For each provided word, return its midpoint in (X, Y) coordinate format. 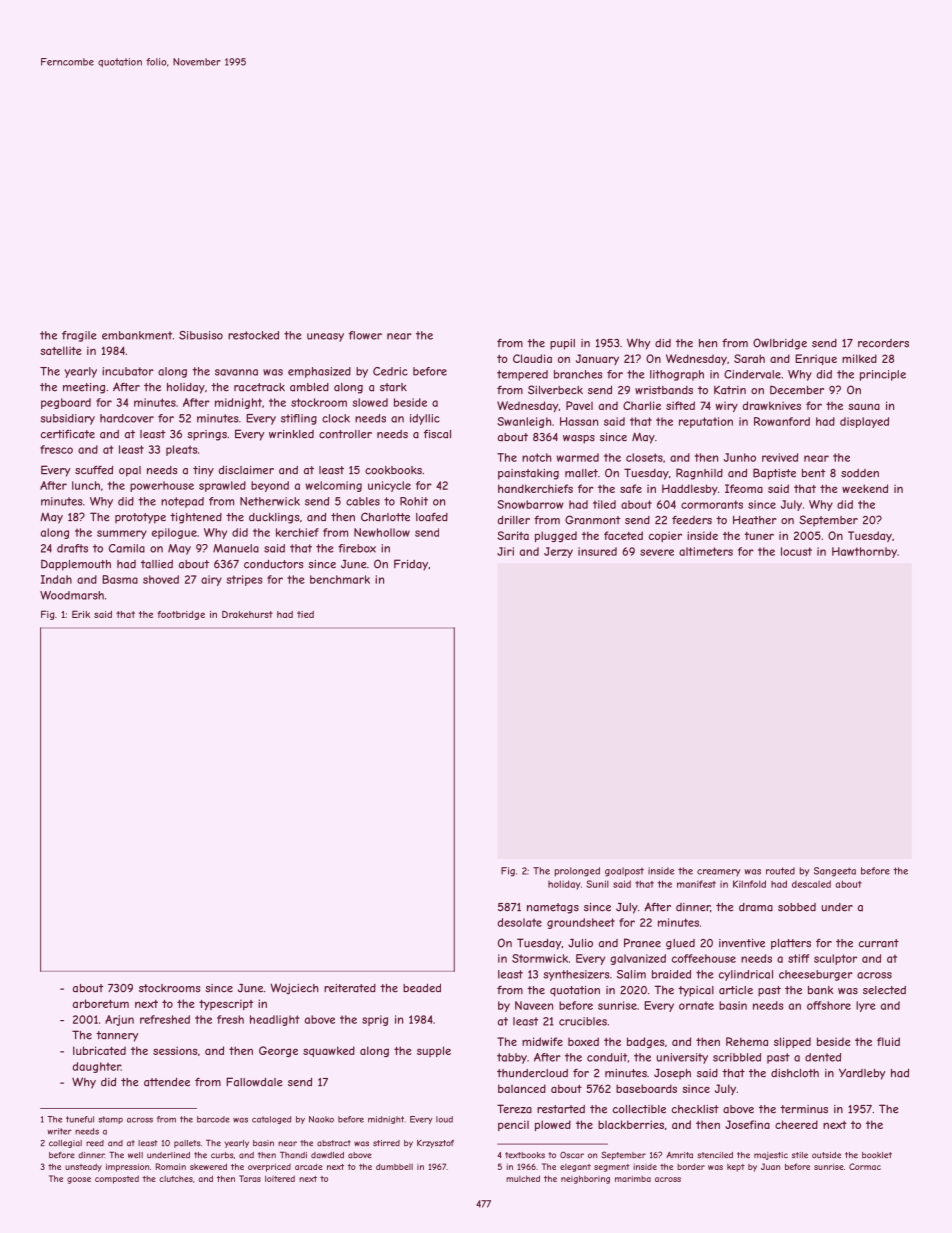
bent (813, 473)
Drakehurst (247, 614)
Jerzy (558, 552)
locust (796, 551)
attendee (167, 1082)
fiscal (437, 434)
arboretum (101, 1003)
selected (884, 990)
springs (207, 435)
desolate (520, 922)
